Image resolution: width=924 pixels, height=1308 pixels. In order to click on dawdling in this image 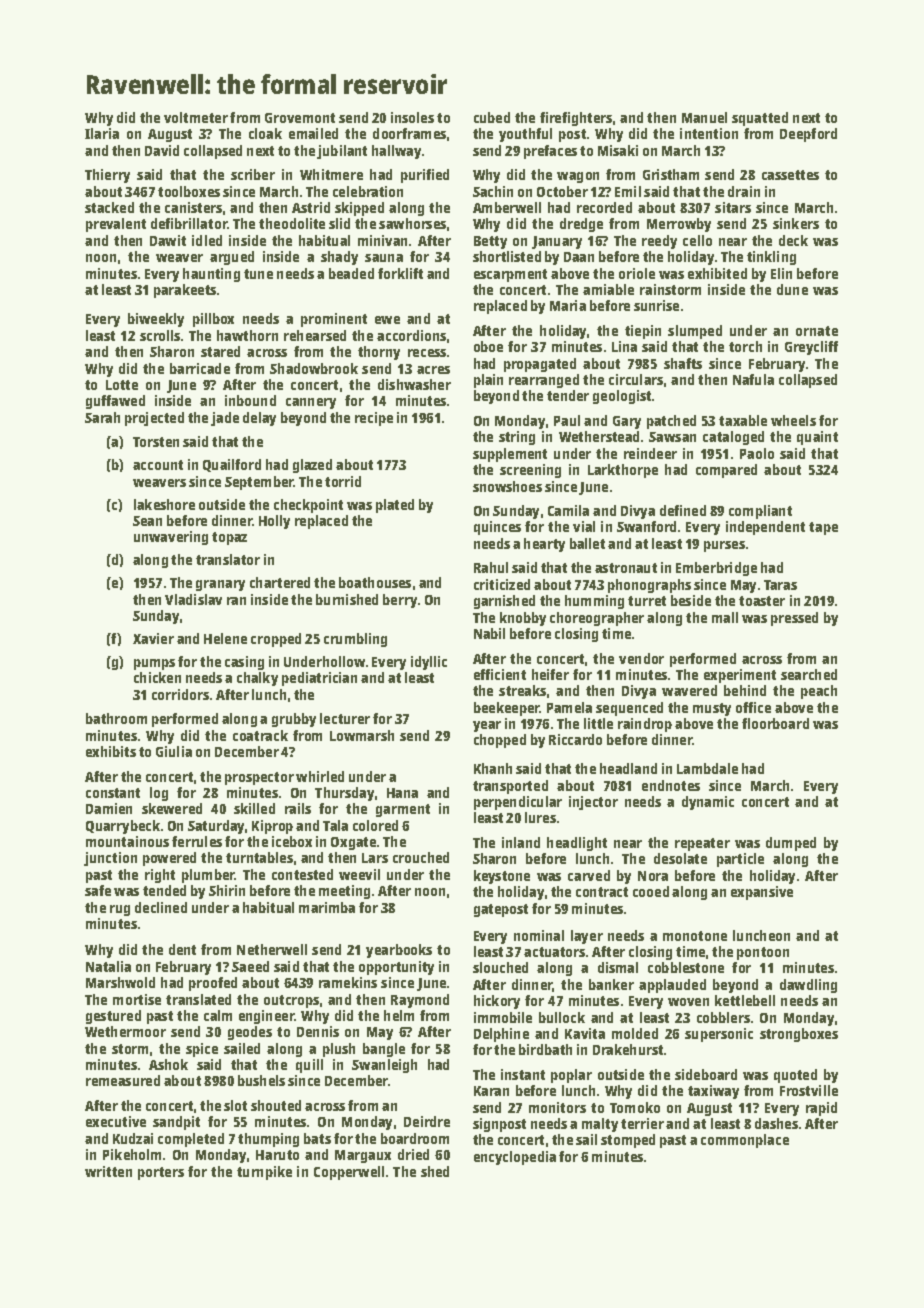, I will do `click(808, 986)`.
